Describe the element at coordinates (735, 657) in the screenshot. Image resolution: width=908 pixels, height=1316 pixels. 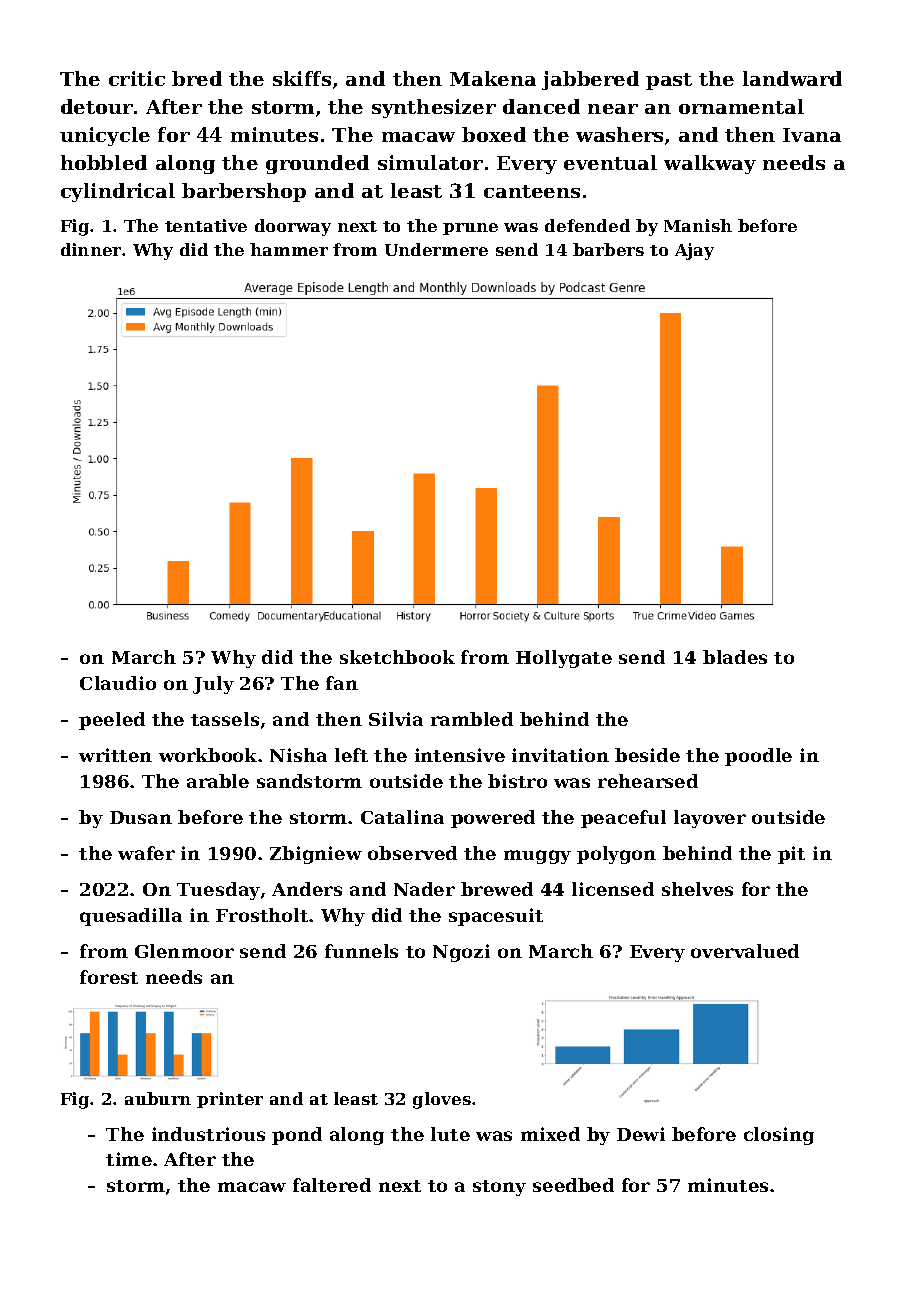
I see `blades` at that location.
